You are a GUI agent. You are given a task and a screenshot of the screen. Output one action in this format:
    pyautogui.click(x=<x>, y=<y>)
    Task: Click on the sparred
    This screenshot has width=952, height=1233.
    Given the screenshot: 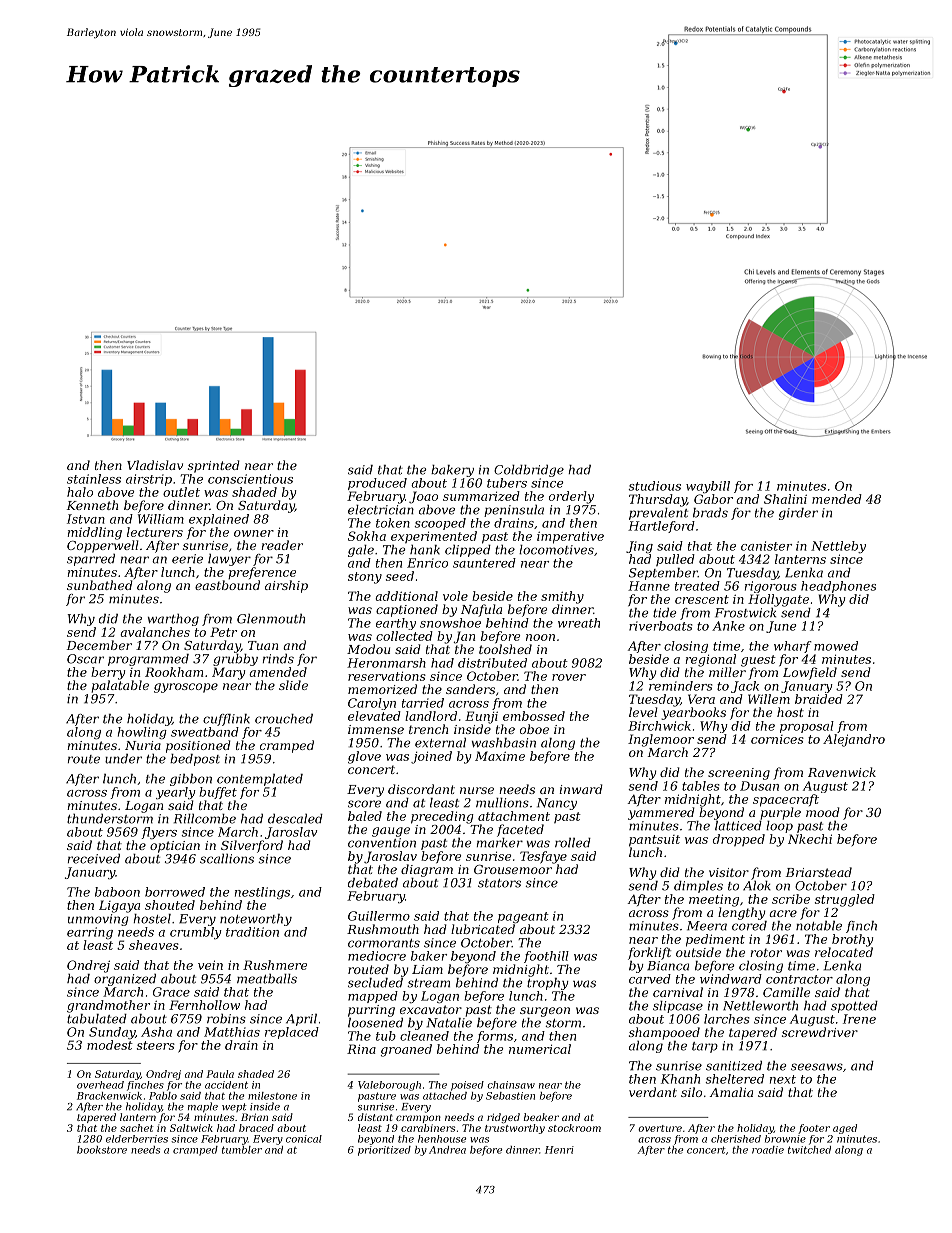 What is the action you would take?
    pyautogui.click(x=91, y=560)
